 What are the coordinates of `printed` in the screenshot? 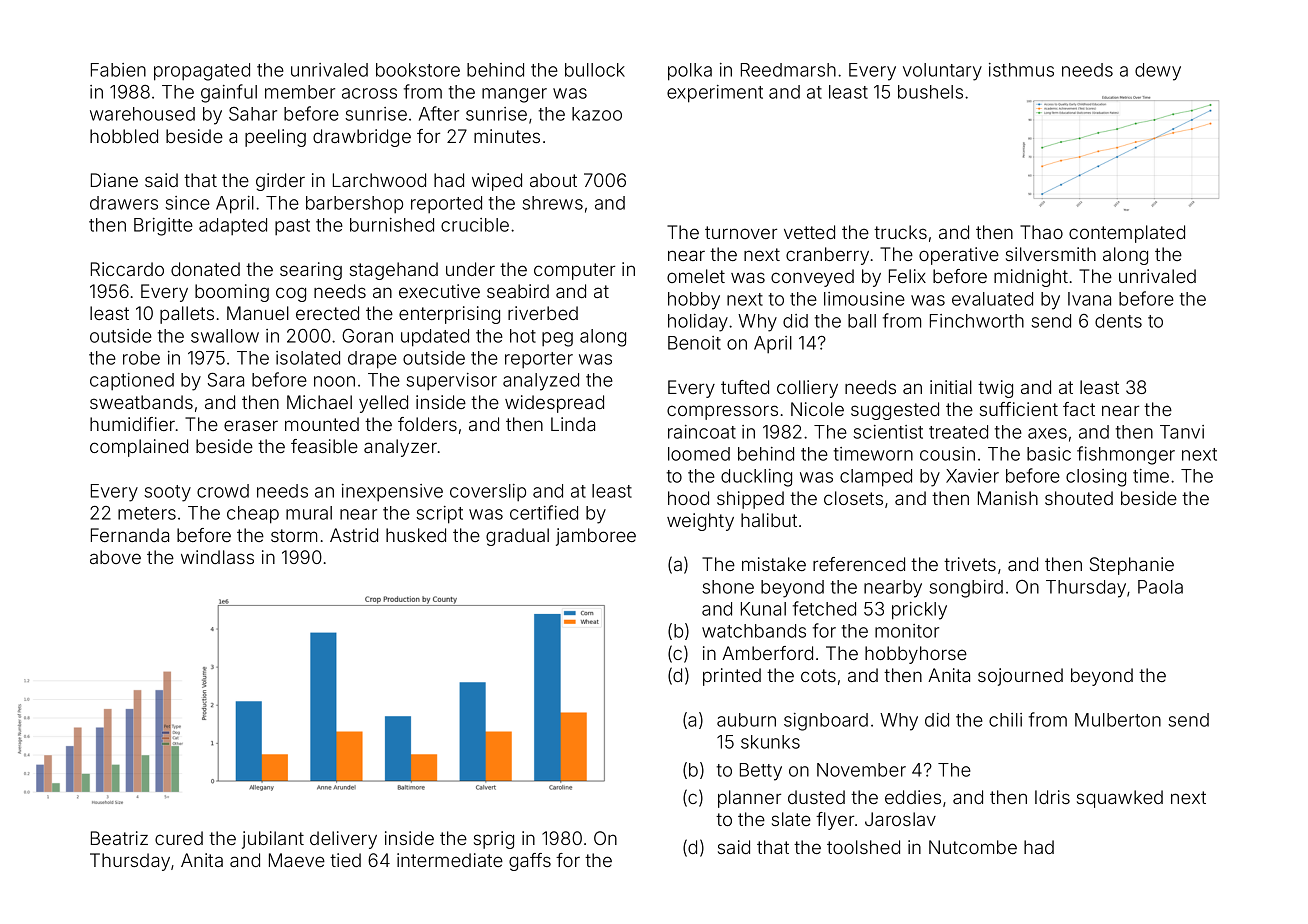 It's located at (732, 677).
